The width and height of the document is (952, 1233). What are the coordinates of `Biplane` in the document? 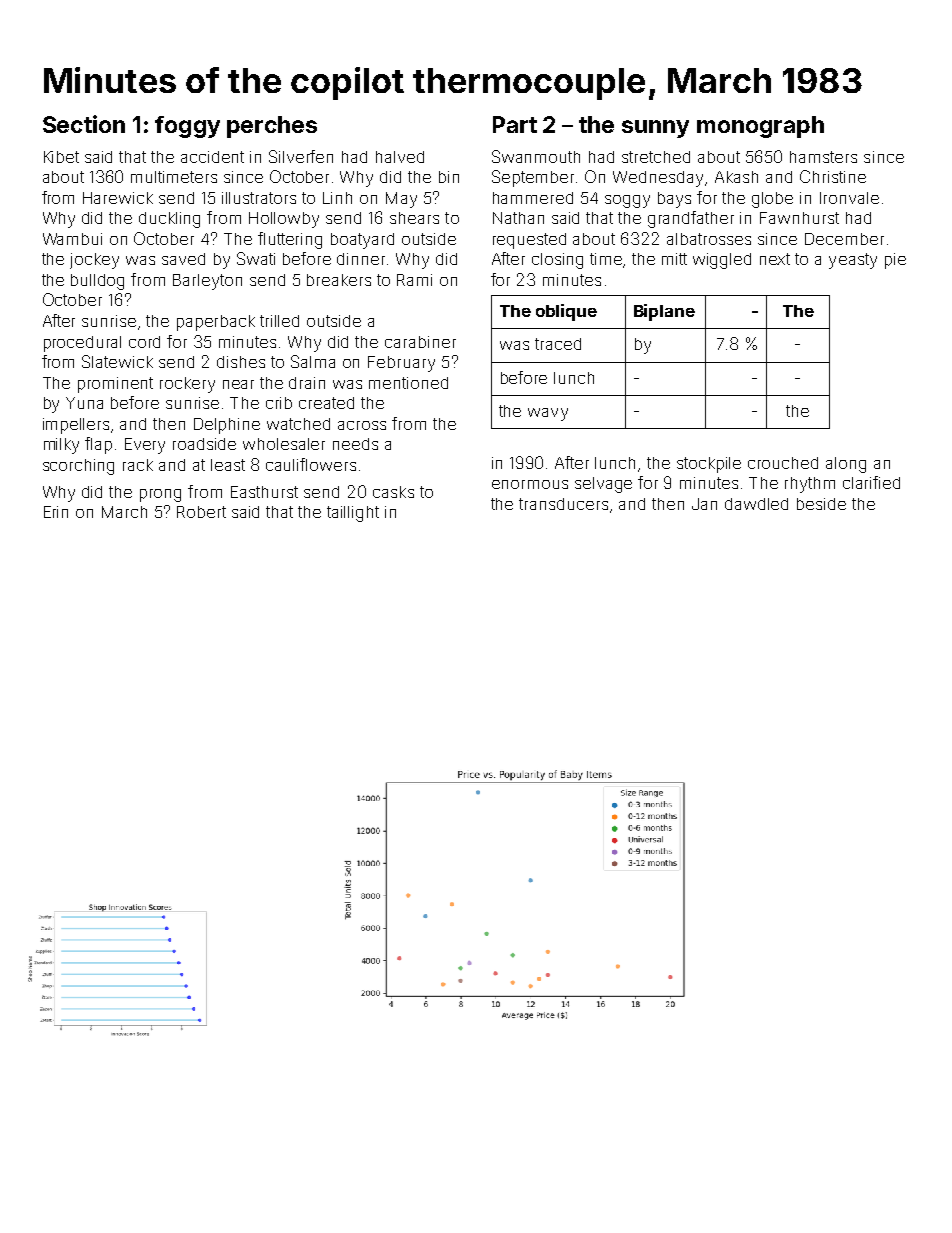 It's located at (664, 312).
